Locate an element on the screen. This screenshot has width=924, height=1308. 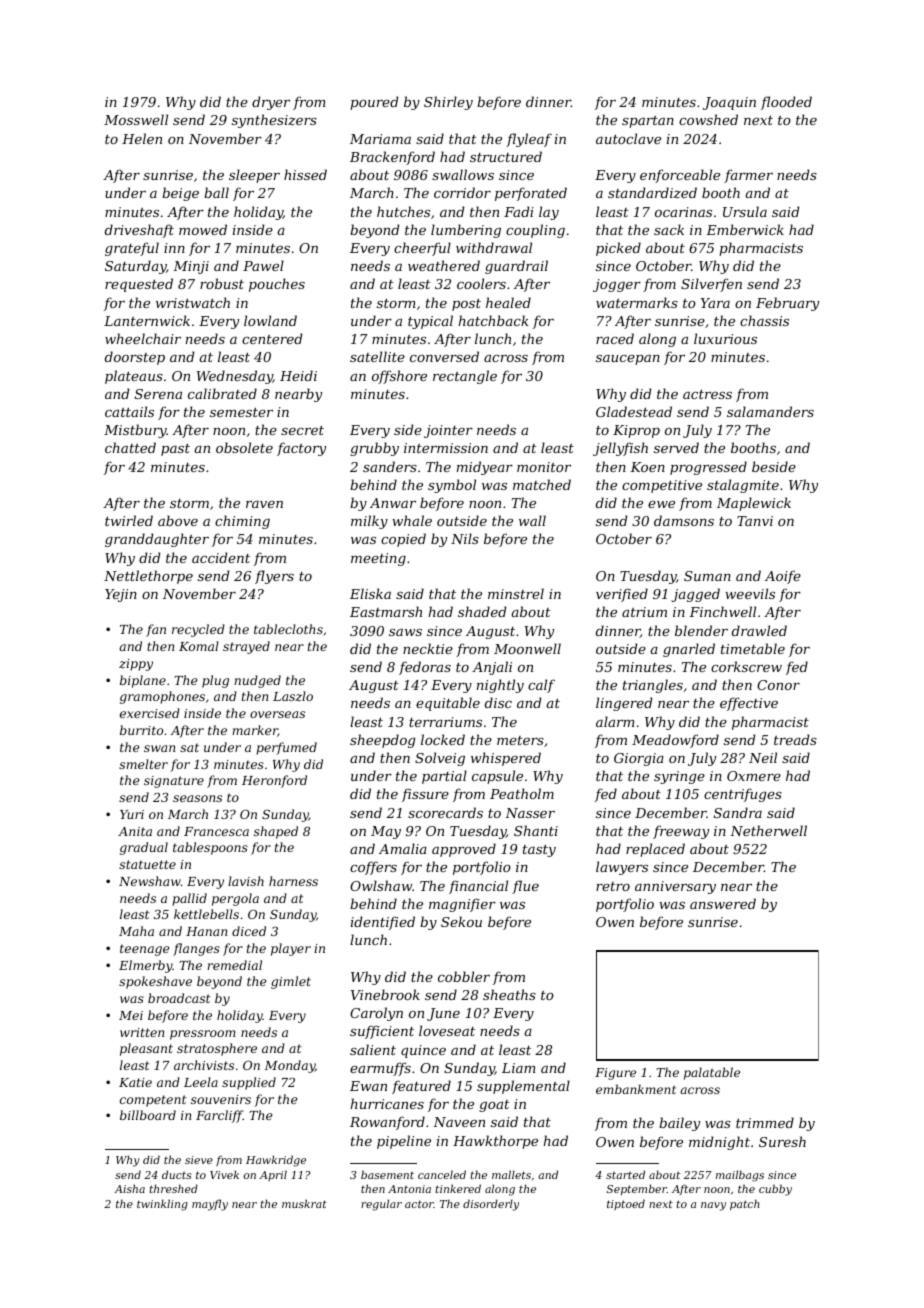
centered is located at coordinates (272, 338).
